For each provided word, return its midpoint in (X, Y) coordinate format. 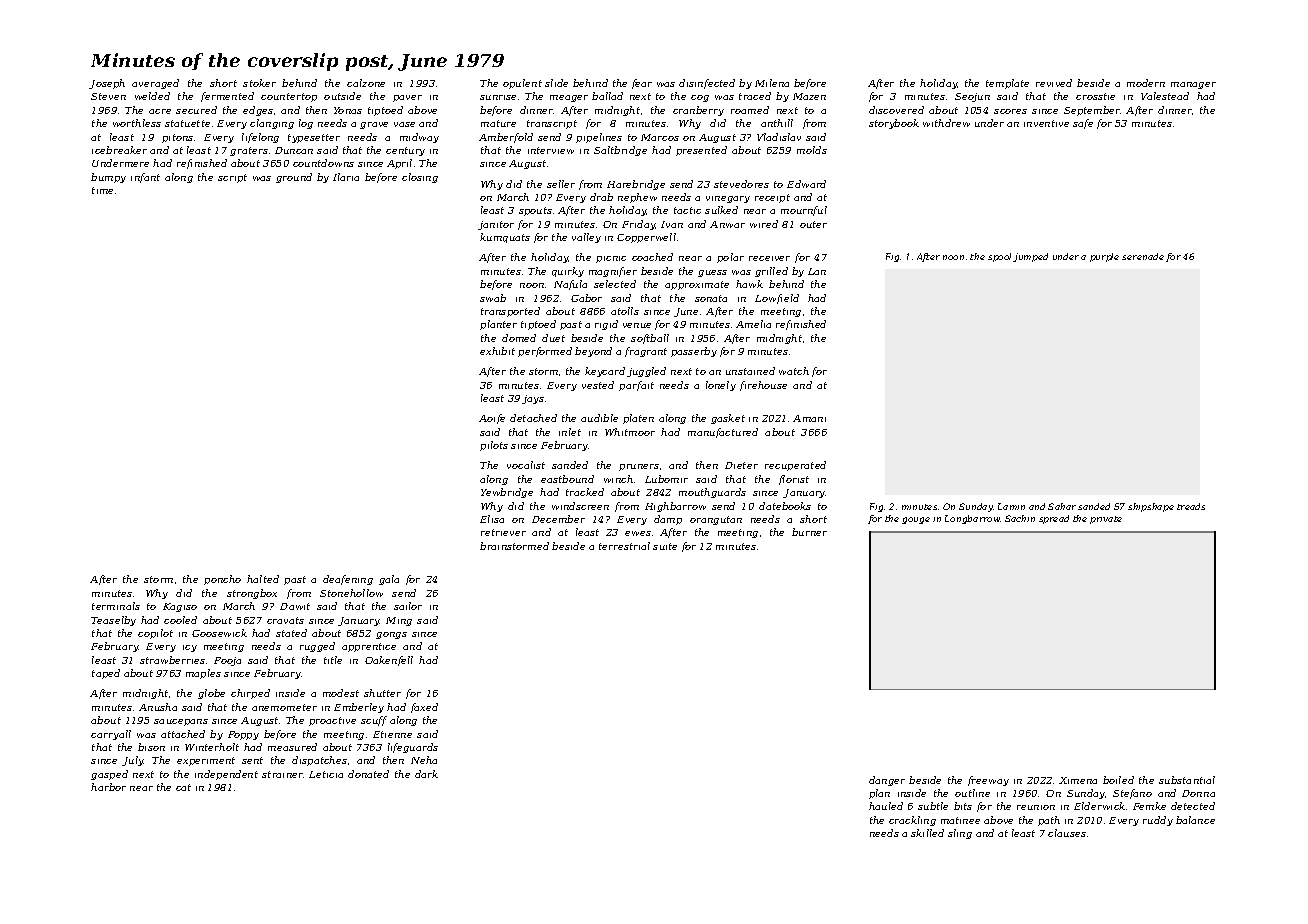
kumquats (505, 238)
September (1092, 111)
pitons (177, 138)
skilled (927, 833)
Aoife (492, 419)
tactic (687, 210)
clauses (1067, 833)
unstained (750, 371)
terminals (116, 606)
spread (1054, 519)
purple (1104, 257)
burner (809, 532)
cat (183, 787)
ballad (607, 96)
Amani (809, 418)
